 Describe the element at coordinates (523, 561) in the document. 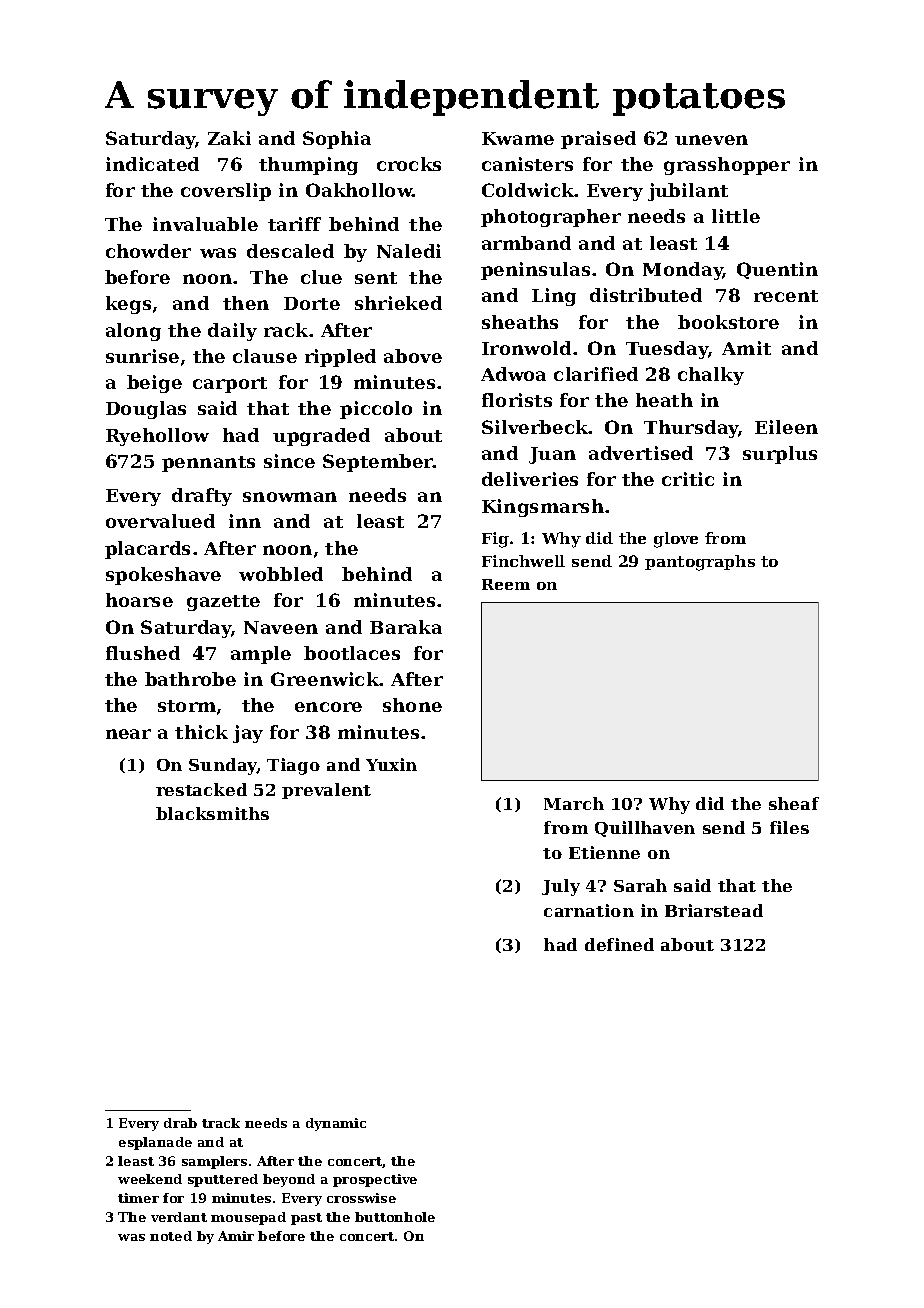

I see `Finchwell` at that location.
